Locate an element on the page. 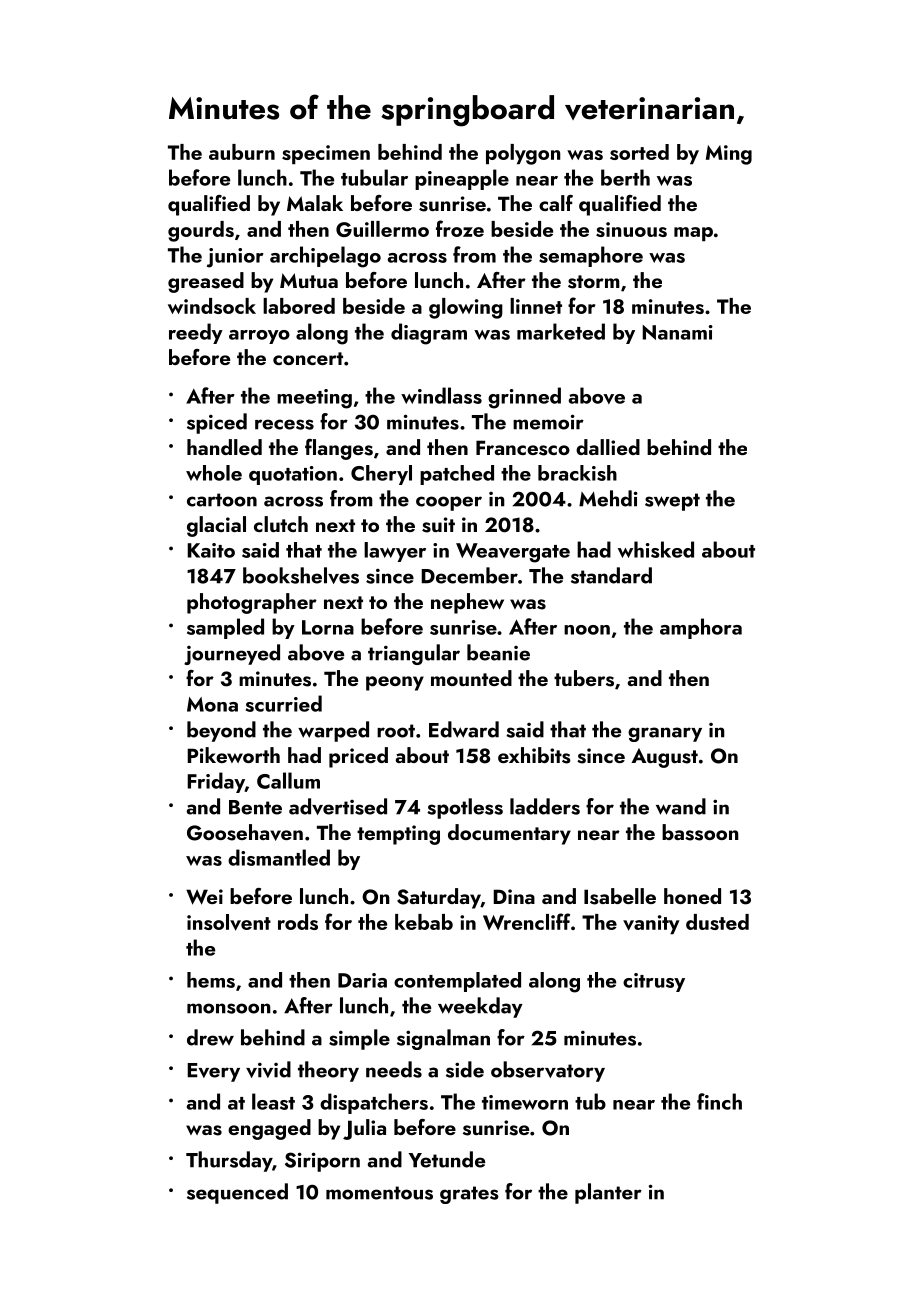  gourds is located at coordinates (201, 231).
